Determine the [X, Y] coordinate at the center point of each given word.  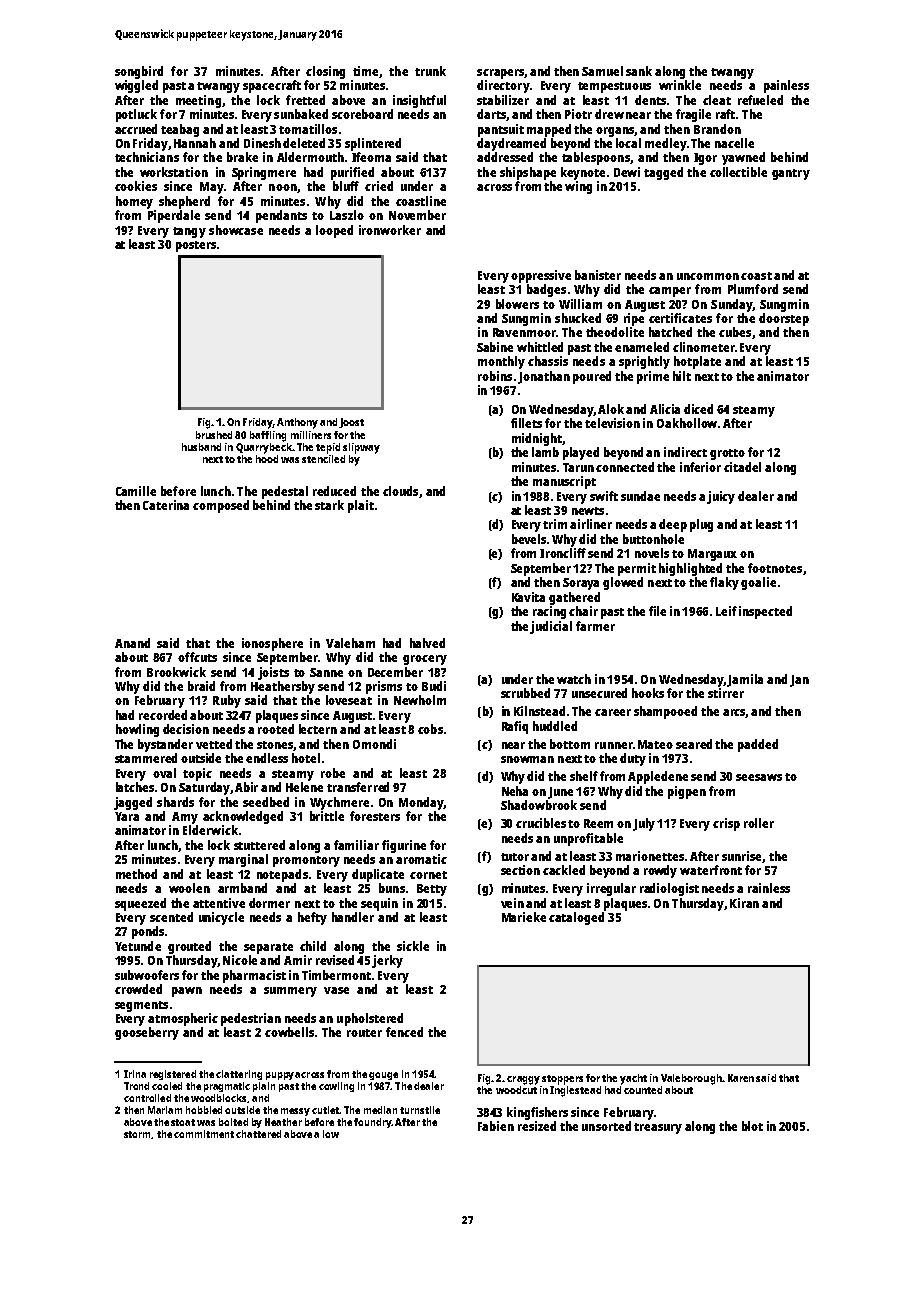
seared [694, 744]
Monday [421, 803]
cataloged [576, 918]
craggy [523, 1080]
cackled [564, 870]
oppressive [541, 276]
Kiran [744, 903]
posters [196, 246]
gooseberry [147, 1033]
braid [201, 686]
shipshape [528, 173]
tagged [663, 173]
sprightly [644, 362]
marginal [243, 860]
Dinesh [262, 143]
